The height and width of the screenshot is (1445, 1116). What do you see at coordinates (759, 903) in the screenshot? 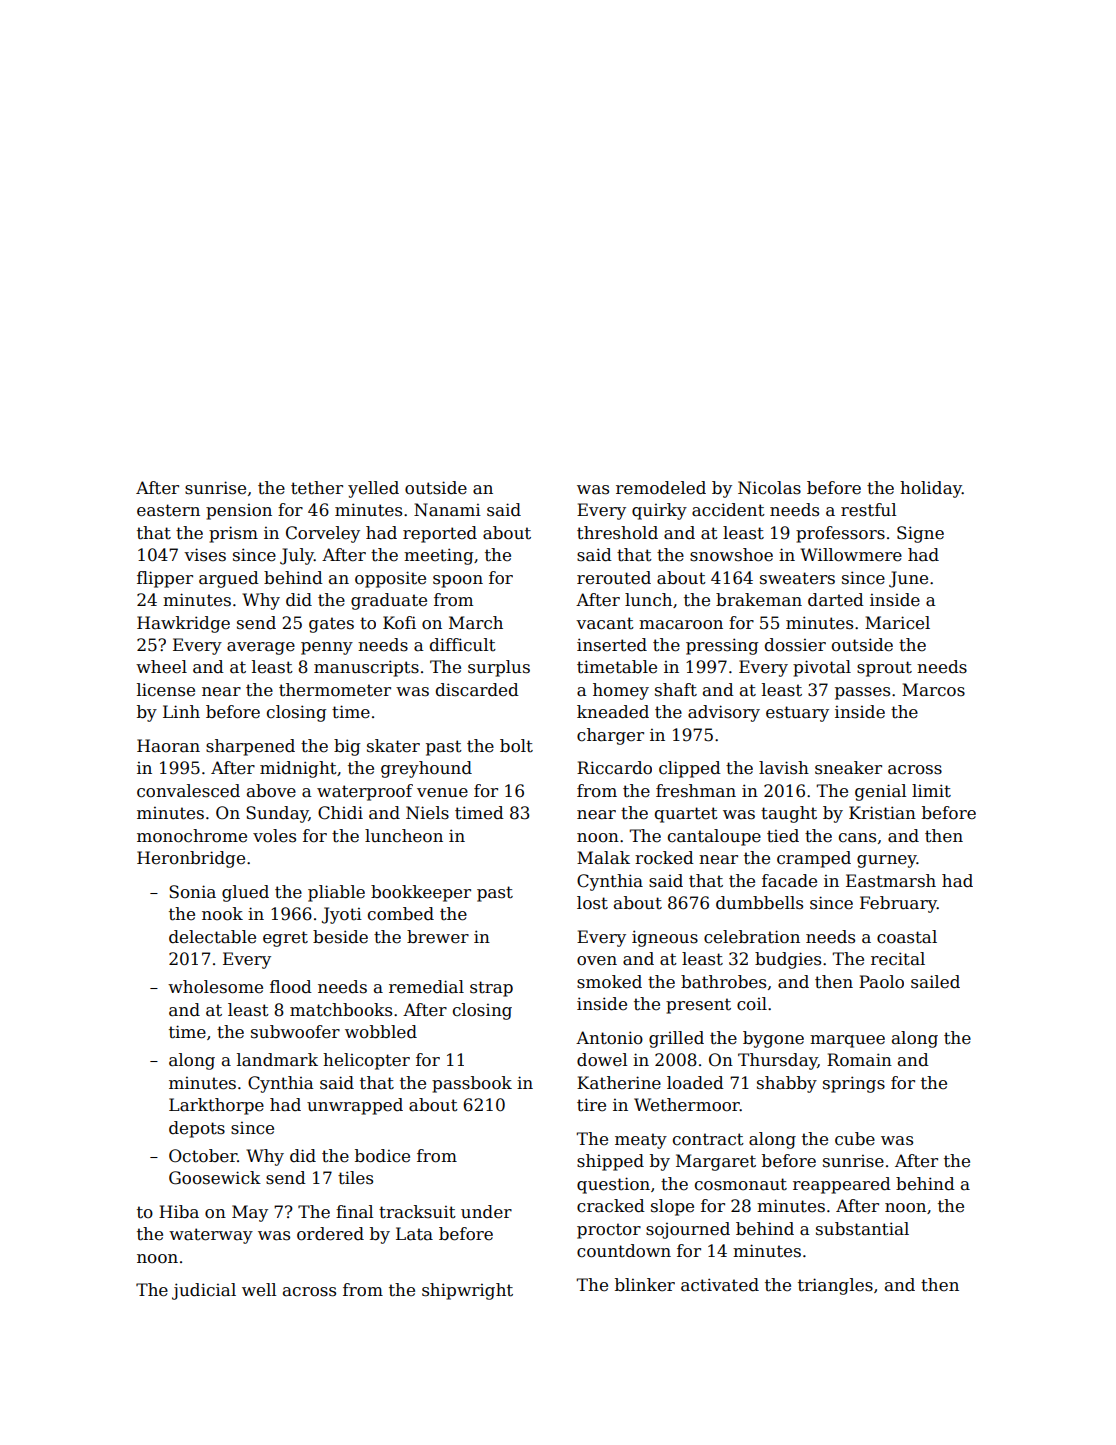
I see `dumbbells` at bounding box center [759, 903].
